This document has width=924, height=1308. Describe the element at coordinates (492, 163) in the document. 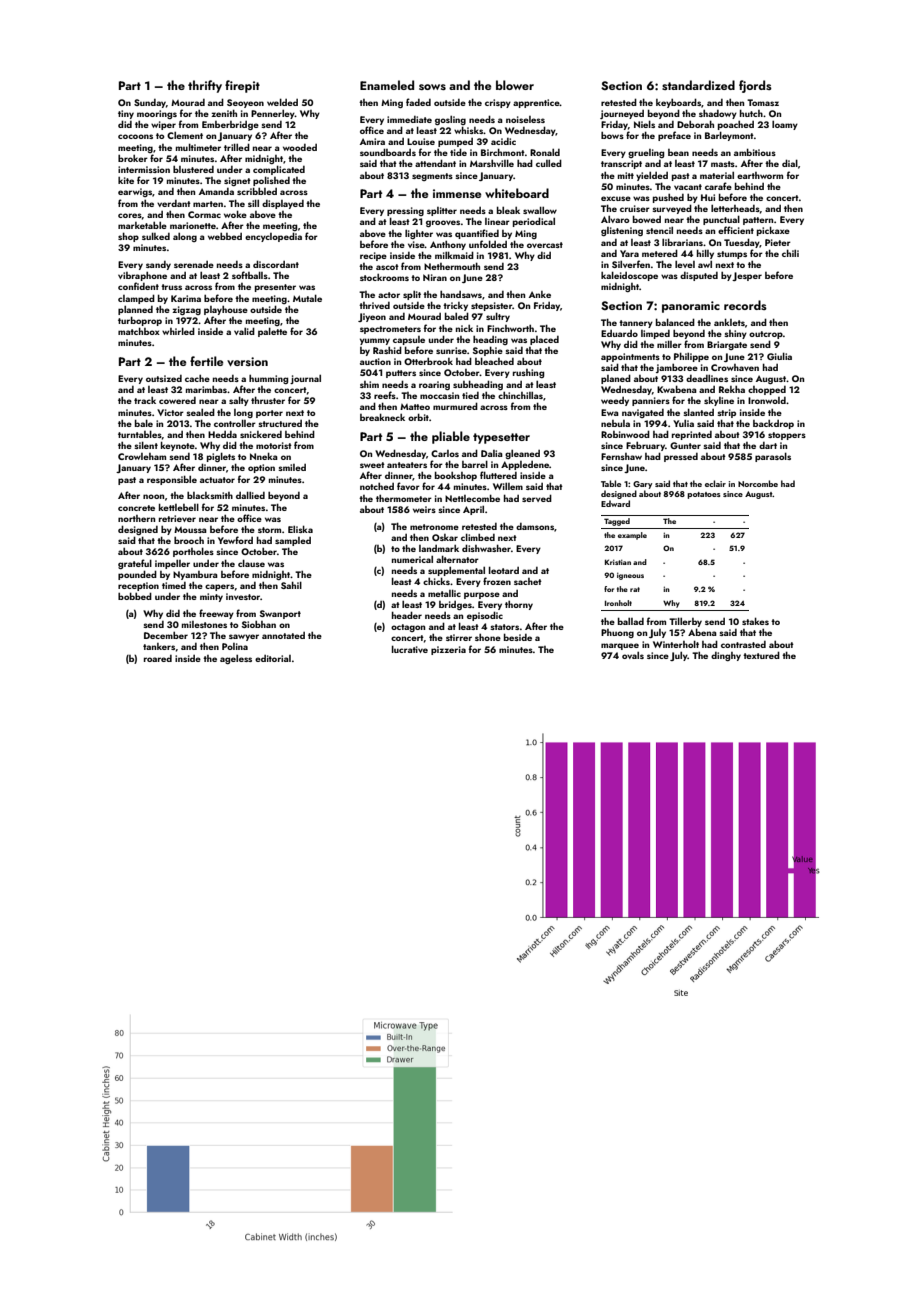

I see `Marshville` at that location.
